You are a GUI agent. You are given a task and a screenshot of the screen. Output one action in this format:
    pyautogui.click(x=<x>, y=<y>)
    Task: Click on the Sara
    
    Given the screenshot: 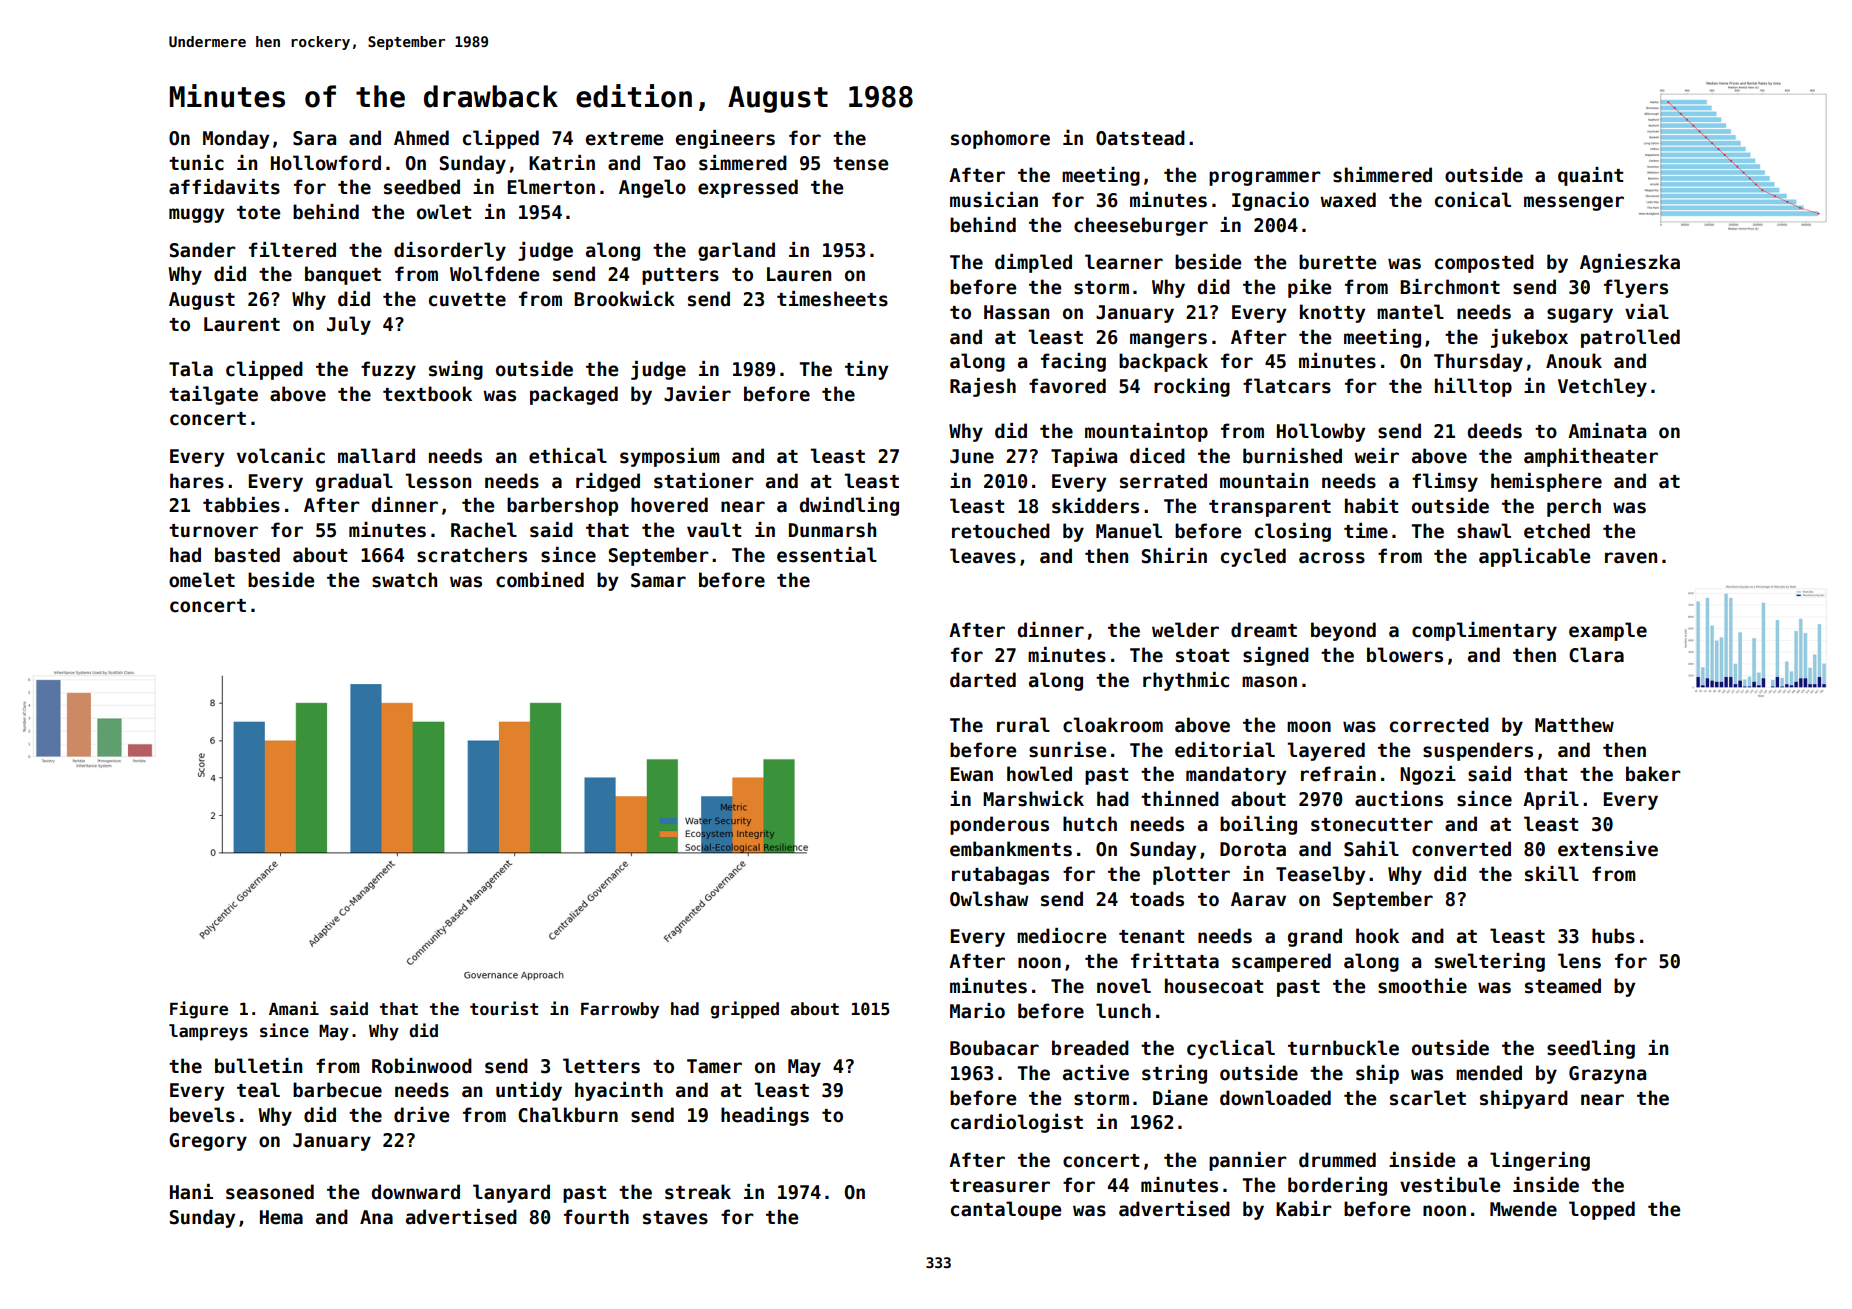 What is the action you would take?
    pyautogui.click(x=314, y=138)
